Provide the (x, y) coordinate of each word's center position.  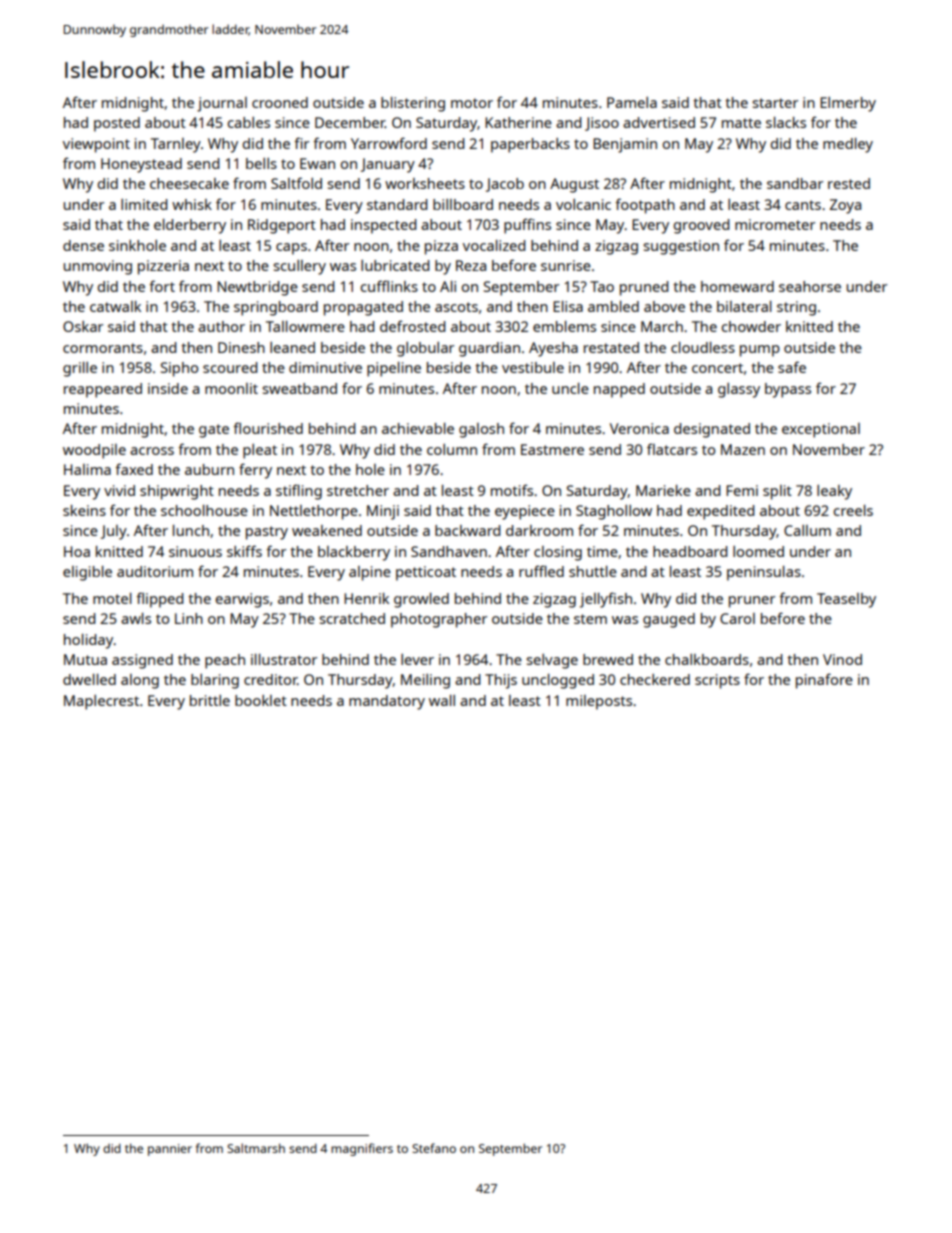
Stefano (434, 1148)
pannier (170, 1150)
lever (417, 659)
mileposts (599, 702)
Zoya (845, 206)
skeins (84, 510)
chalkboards (707, 659)
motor (472, 103)
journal (222, 104)
